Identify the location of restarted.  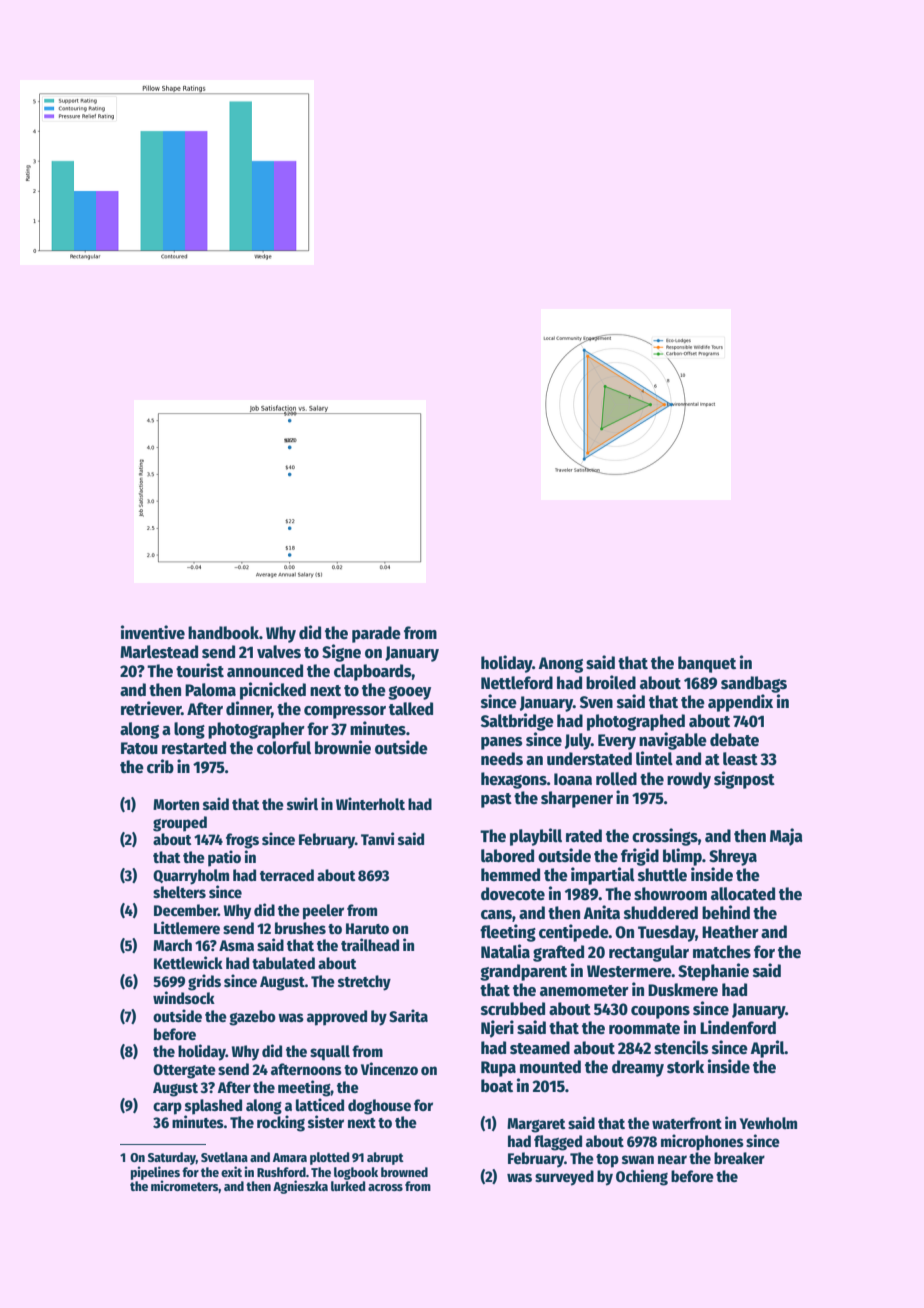
(194, 748).
